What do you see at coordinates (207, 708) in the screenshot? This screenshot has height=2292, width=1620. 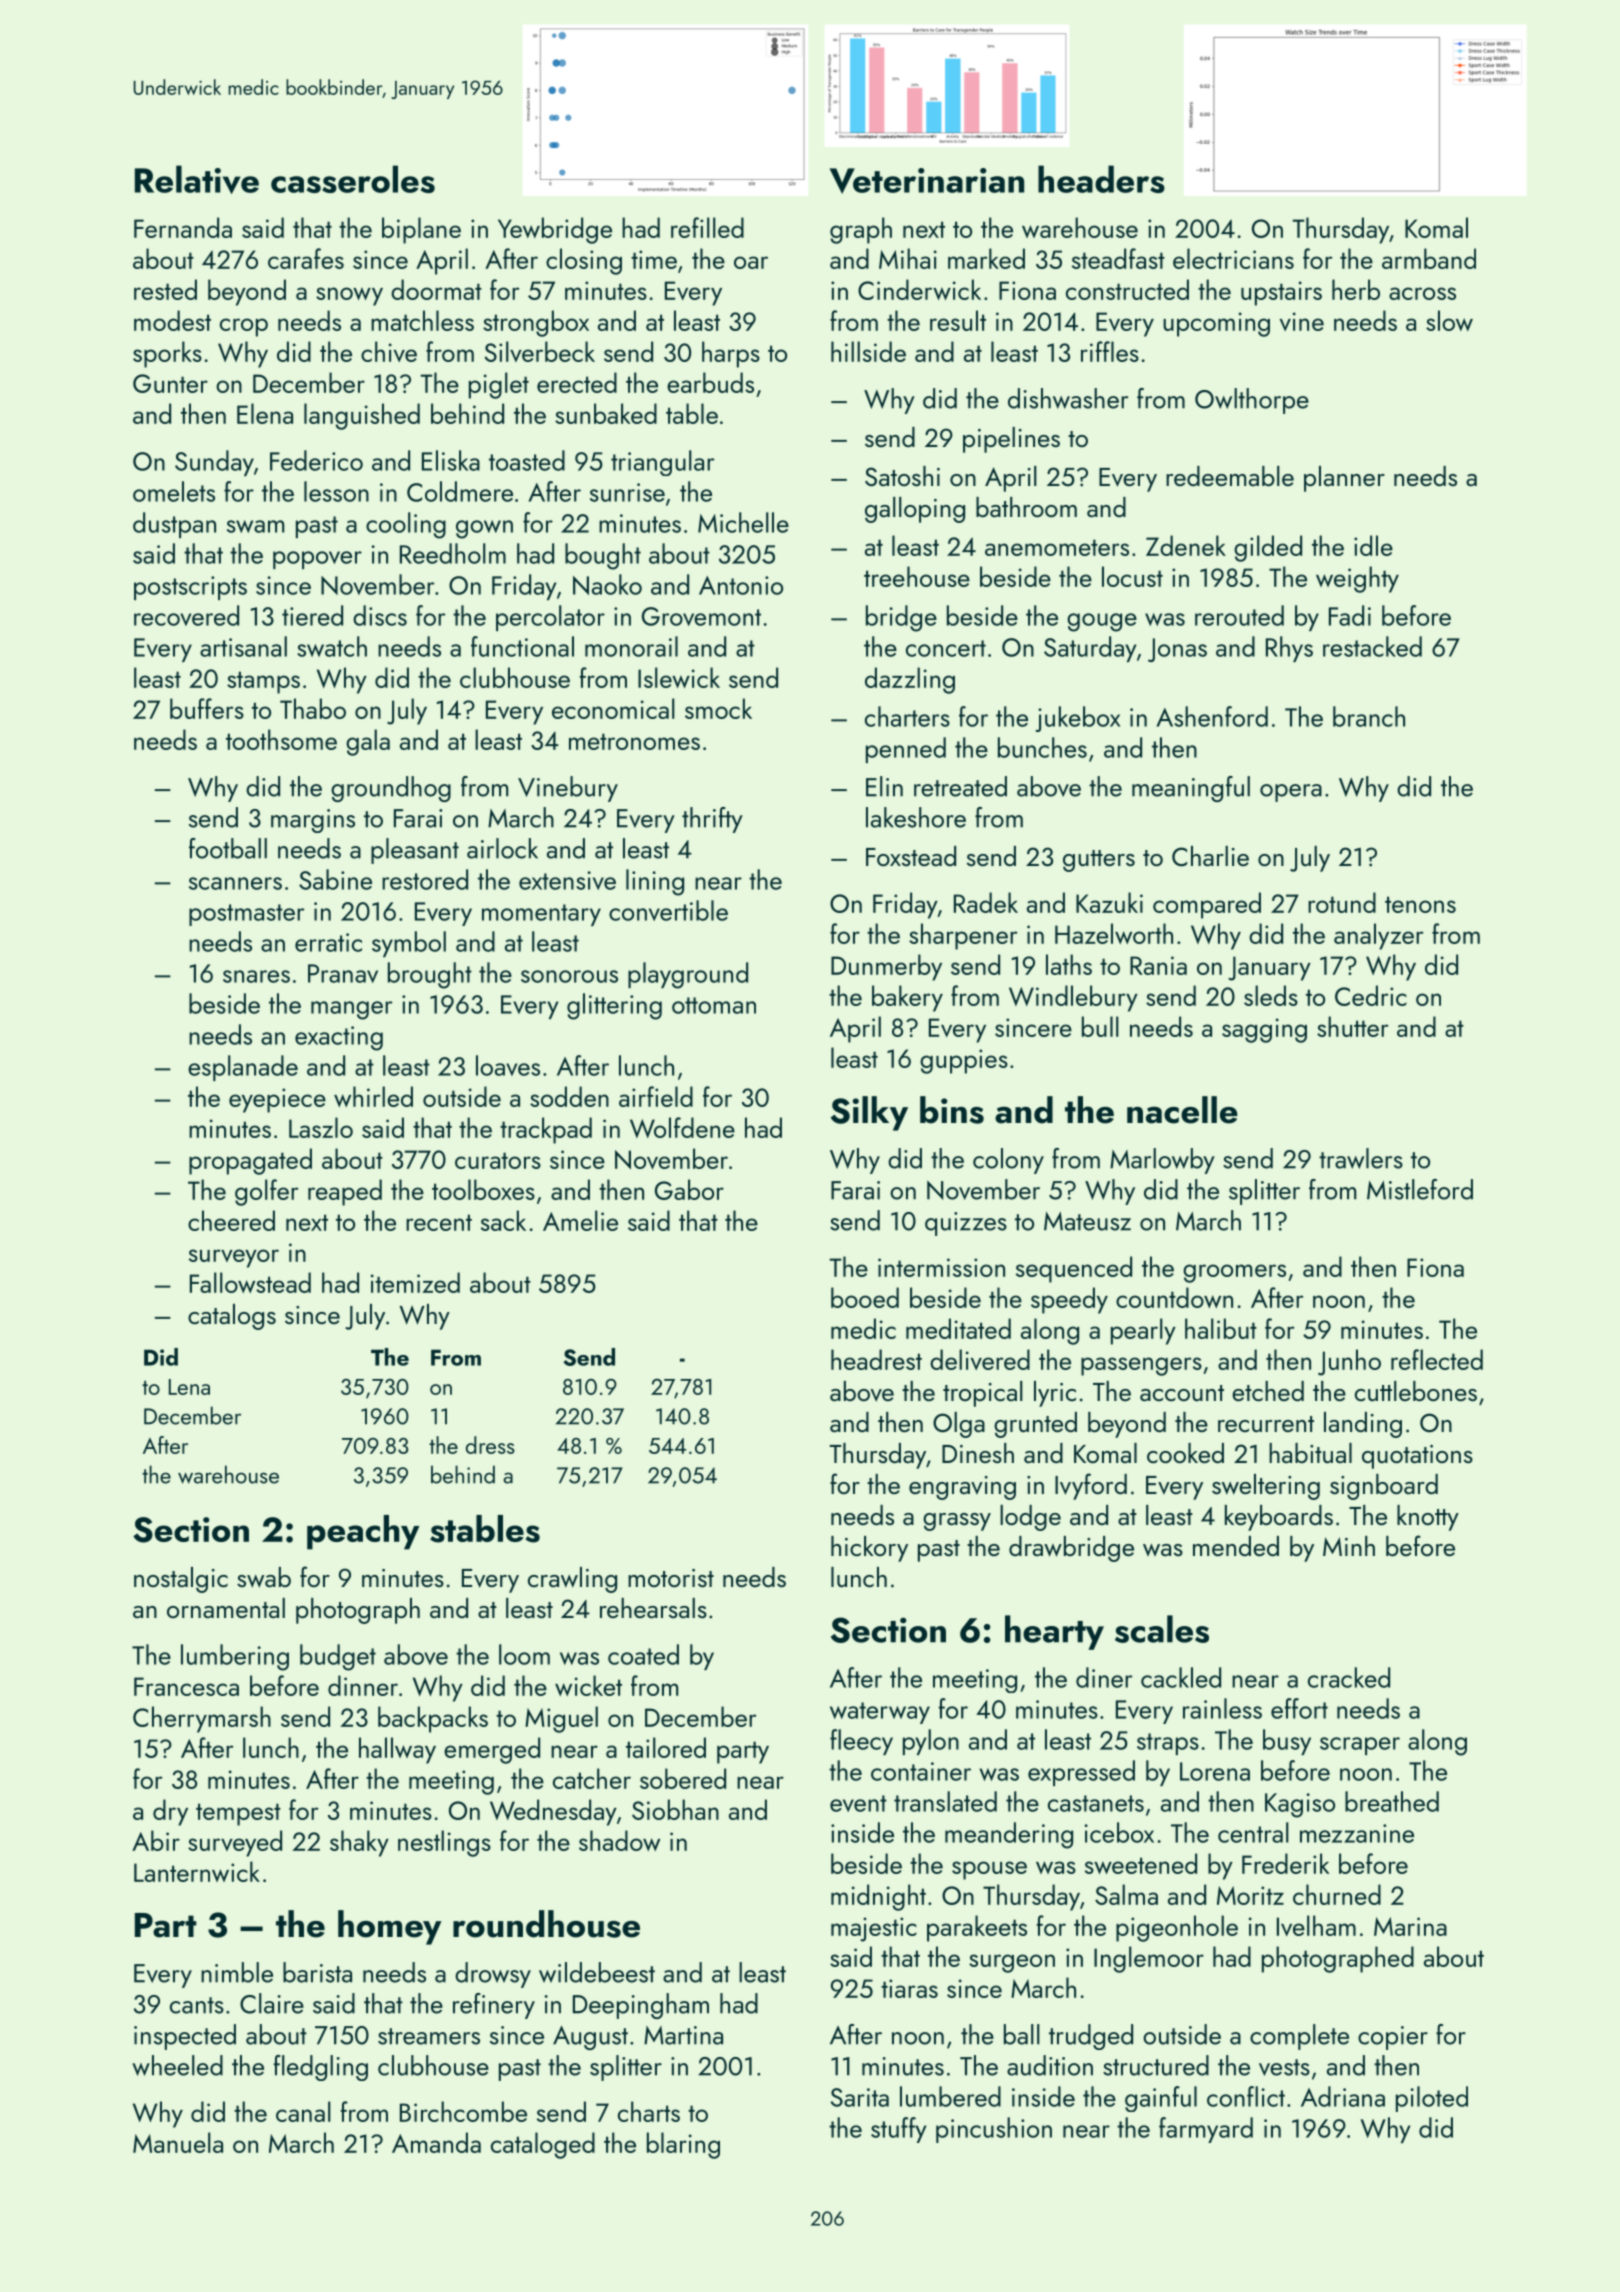 I see `buffers` at bounding box center [207, 708].
